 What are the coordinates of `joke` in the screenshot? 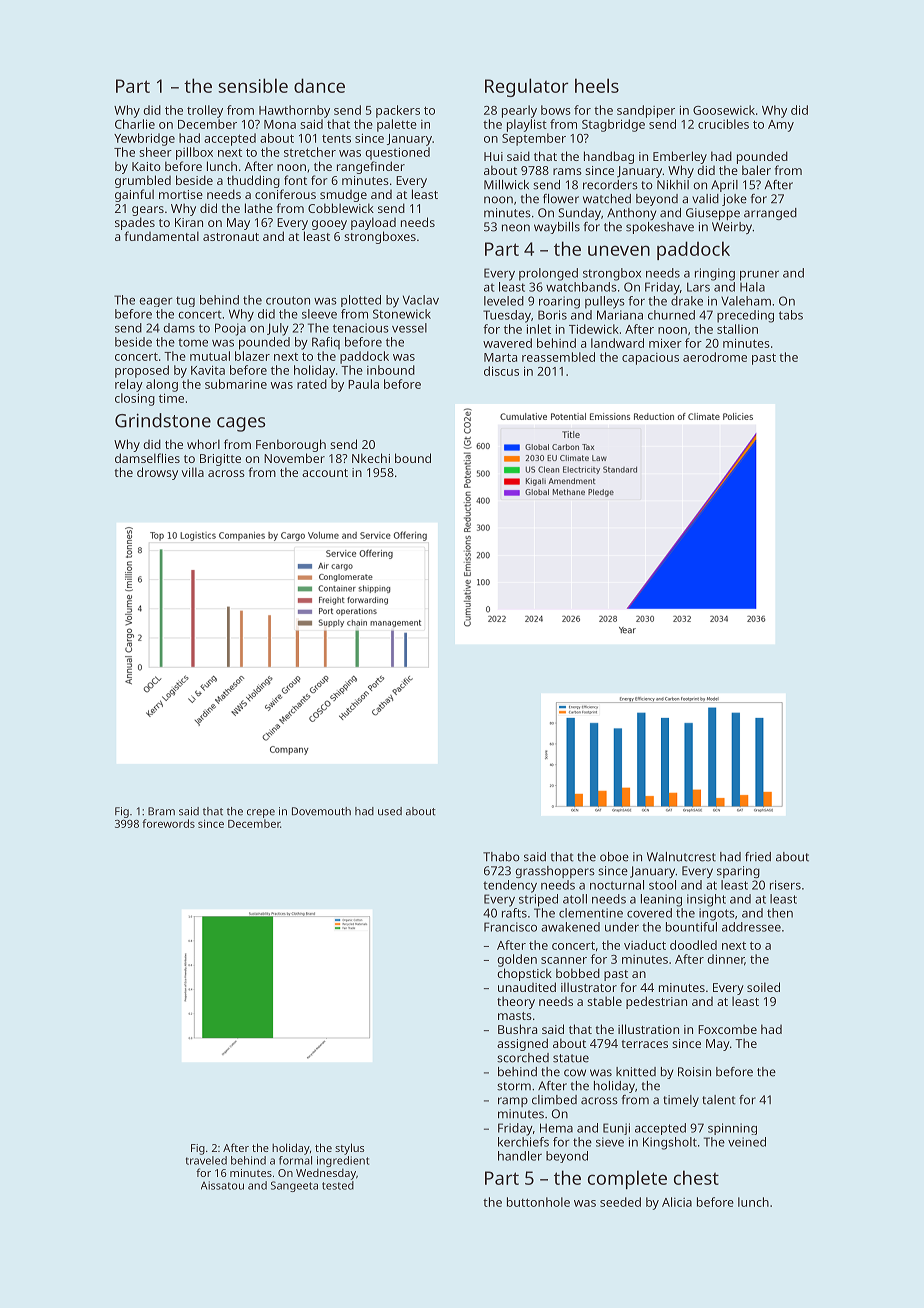 It's located at (734, 200).
